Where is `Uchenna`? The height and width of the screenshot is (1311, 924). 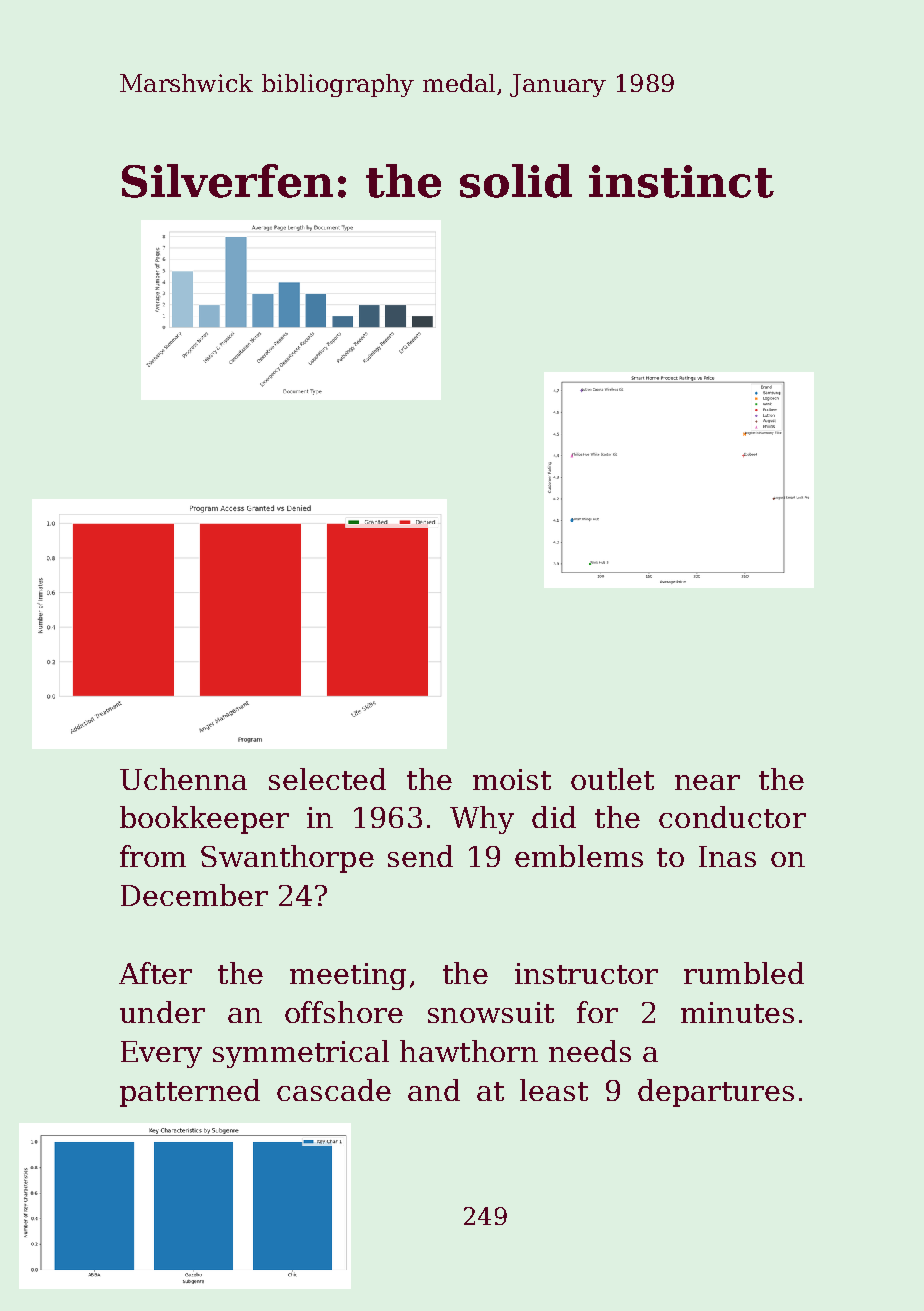 Uchenna is located at coordinates (183, 779).
